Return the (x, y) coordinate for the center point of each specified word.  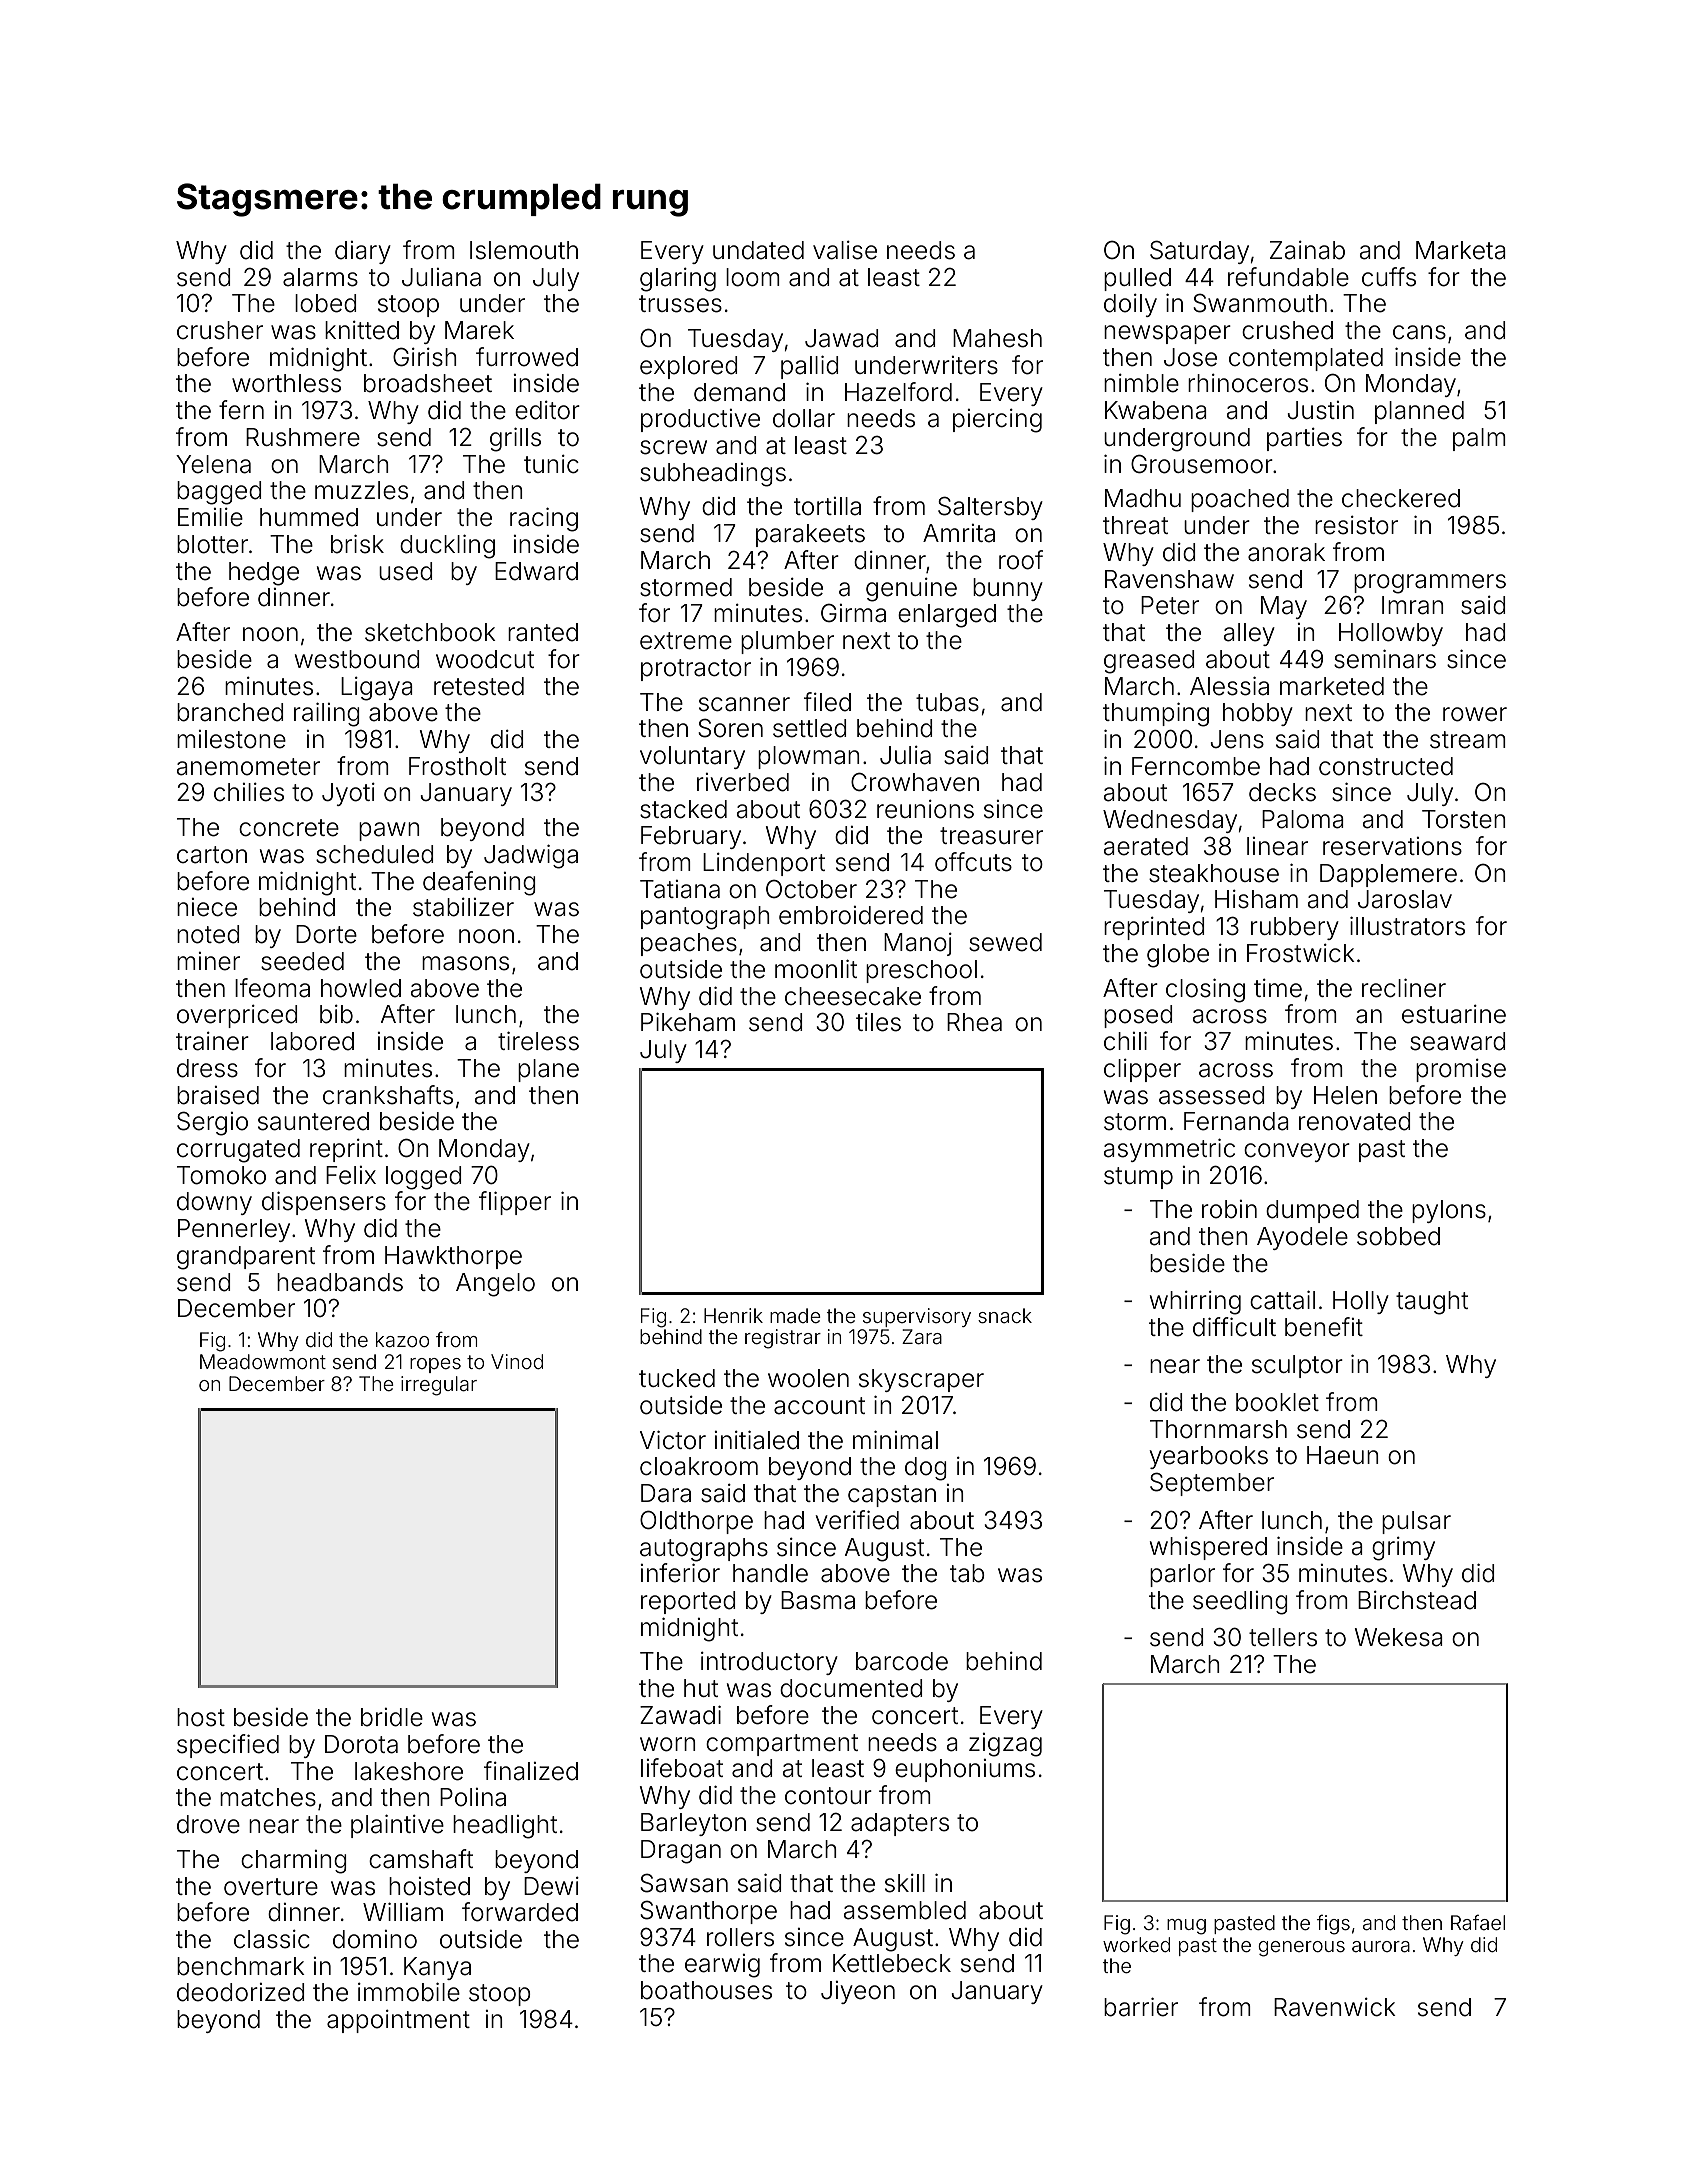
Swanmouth (1260, 303)
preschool (921, 971)
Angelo (495, 1285)
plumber (787, 642)
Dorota (361, 1744)
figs (1333, 1925)
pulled (1137, 279)
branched (230, 712)
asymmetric (1169, 1150)
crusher (220, 330)
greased (1149, 662)
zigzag (1005, 1745)
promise (1461, 1070)
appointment (398, 2021)
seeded (302, 961)
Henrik (733, 1315)
